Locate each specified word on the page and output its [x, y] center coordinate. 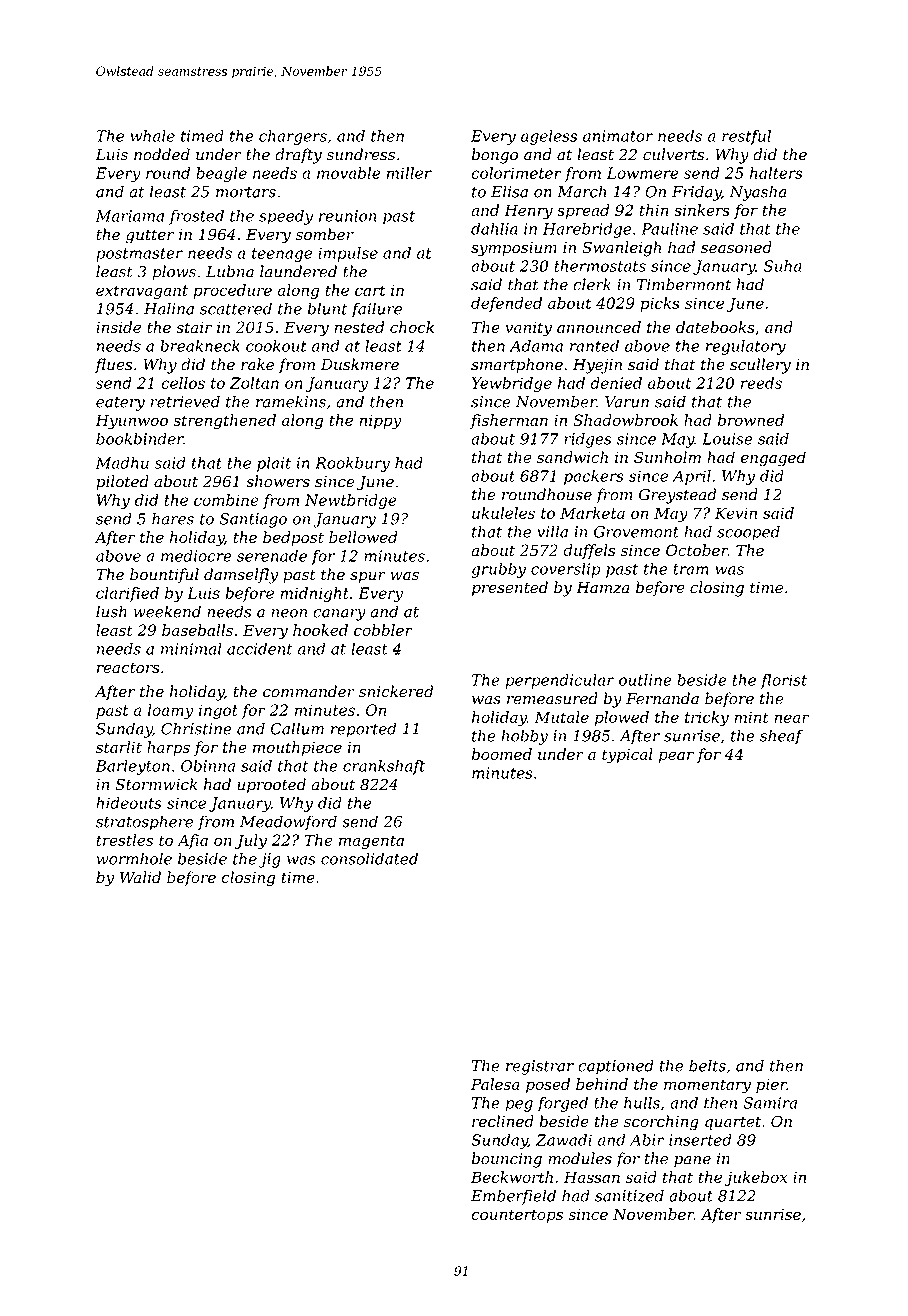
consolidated [369, 858]
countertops [517, 1216]
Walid [140, 877]
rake [257, 364]
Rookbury [352, 464]
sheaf [782, 737]
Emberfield [513, 1197]
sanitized [629, 1195]
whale [152, 136]
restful [746, 137]
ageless [549, 137]
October [697, 550]
